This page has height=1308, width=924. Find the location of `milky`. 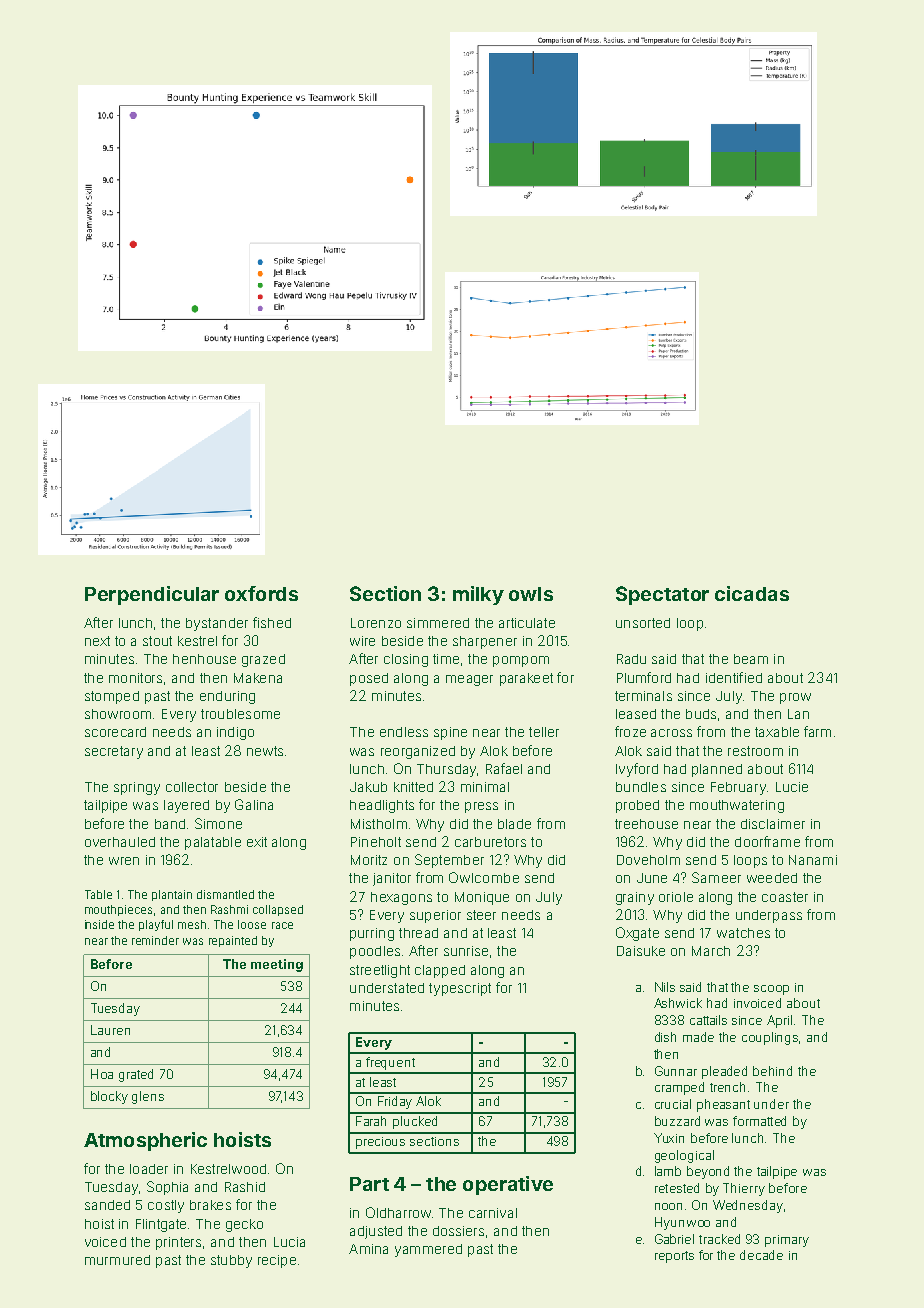

milky is located at coordinates (478, 595).
